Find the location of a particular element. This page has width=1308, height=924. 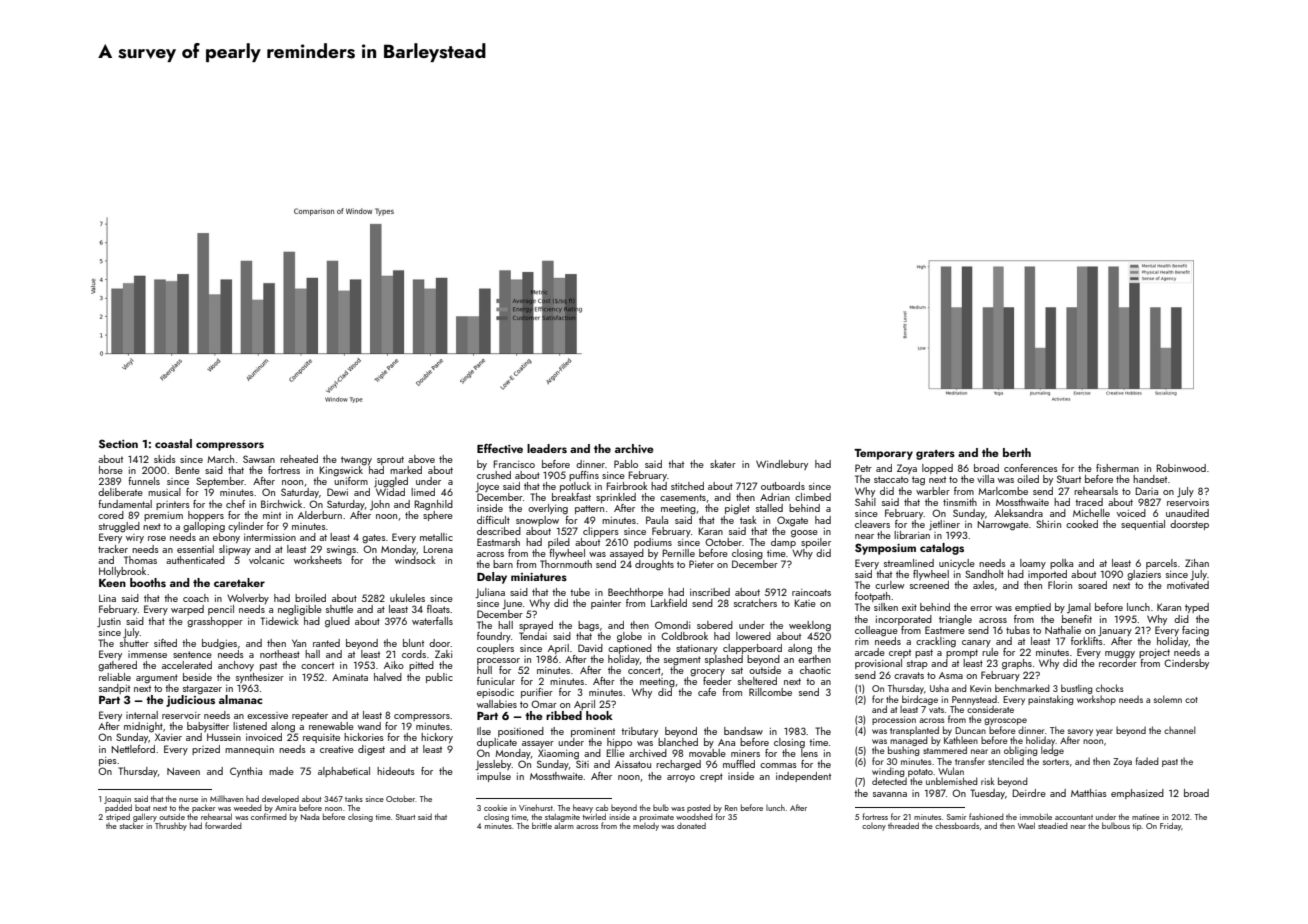

glued is located at coordinates (337, 622).
